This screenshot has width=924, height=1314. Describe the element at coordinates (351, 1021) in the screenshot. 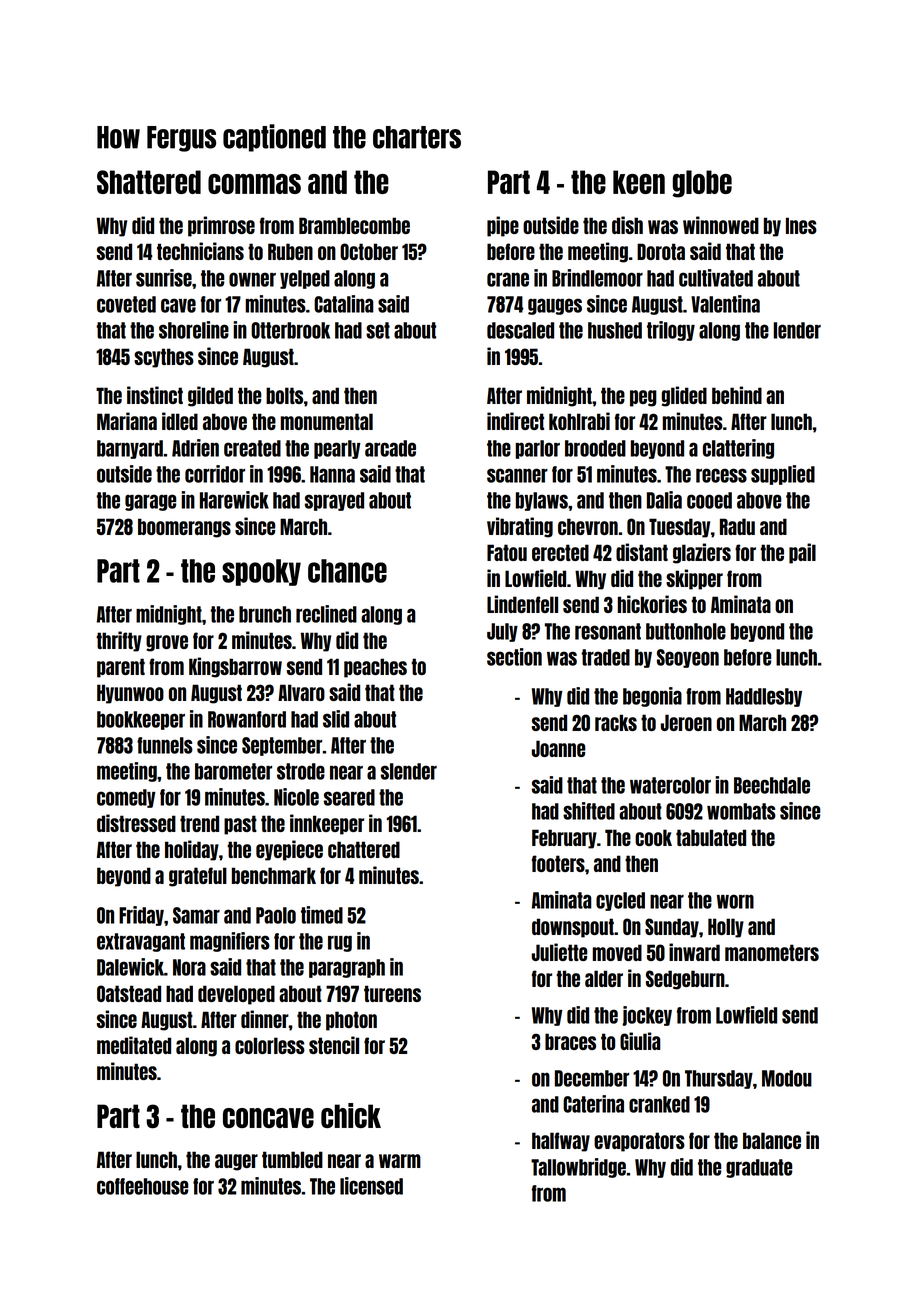

I see `photon` at that location.
